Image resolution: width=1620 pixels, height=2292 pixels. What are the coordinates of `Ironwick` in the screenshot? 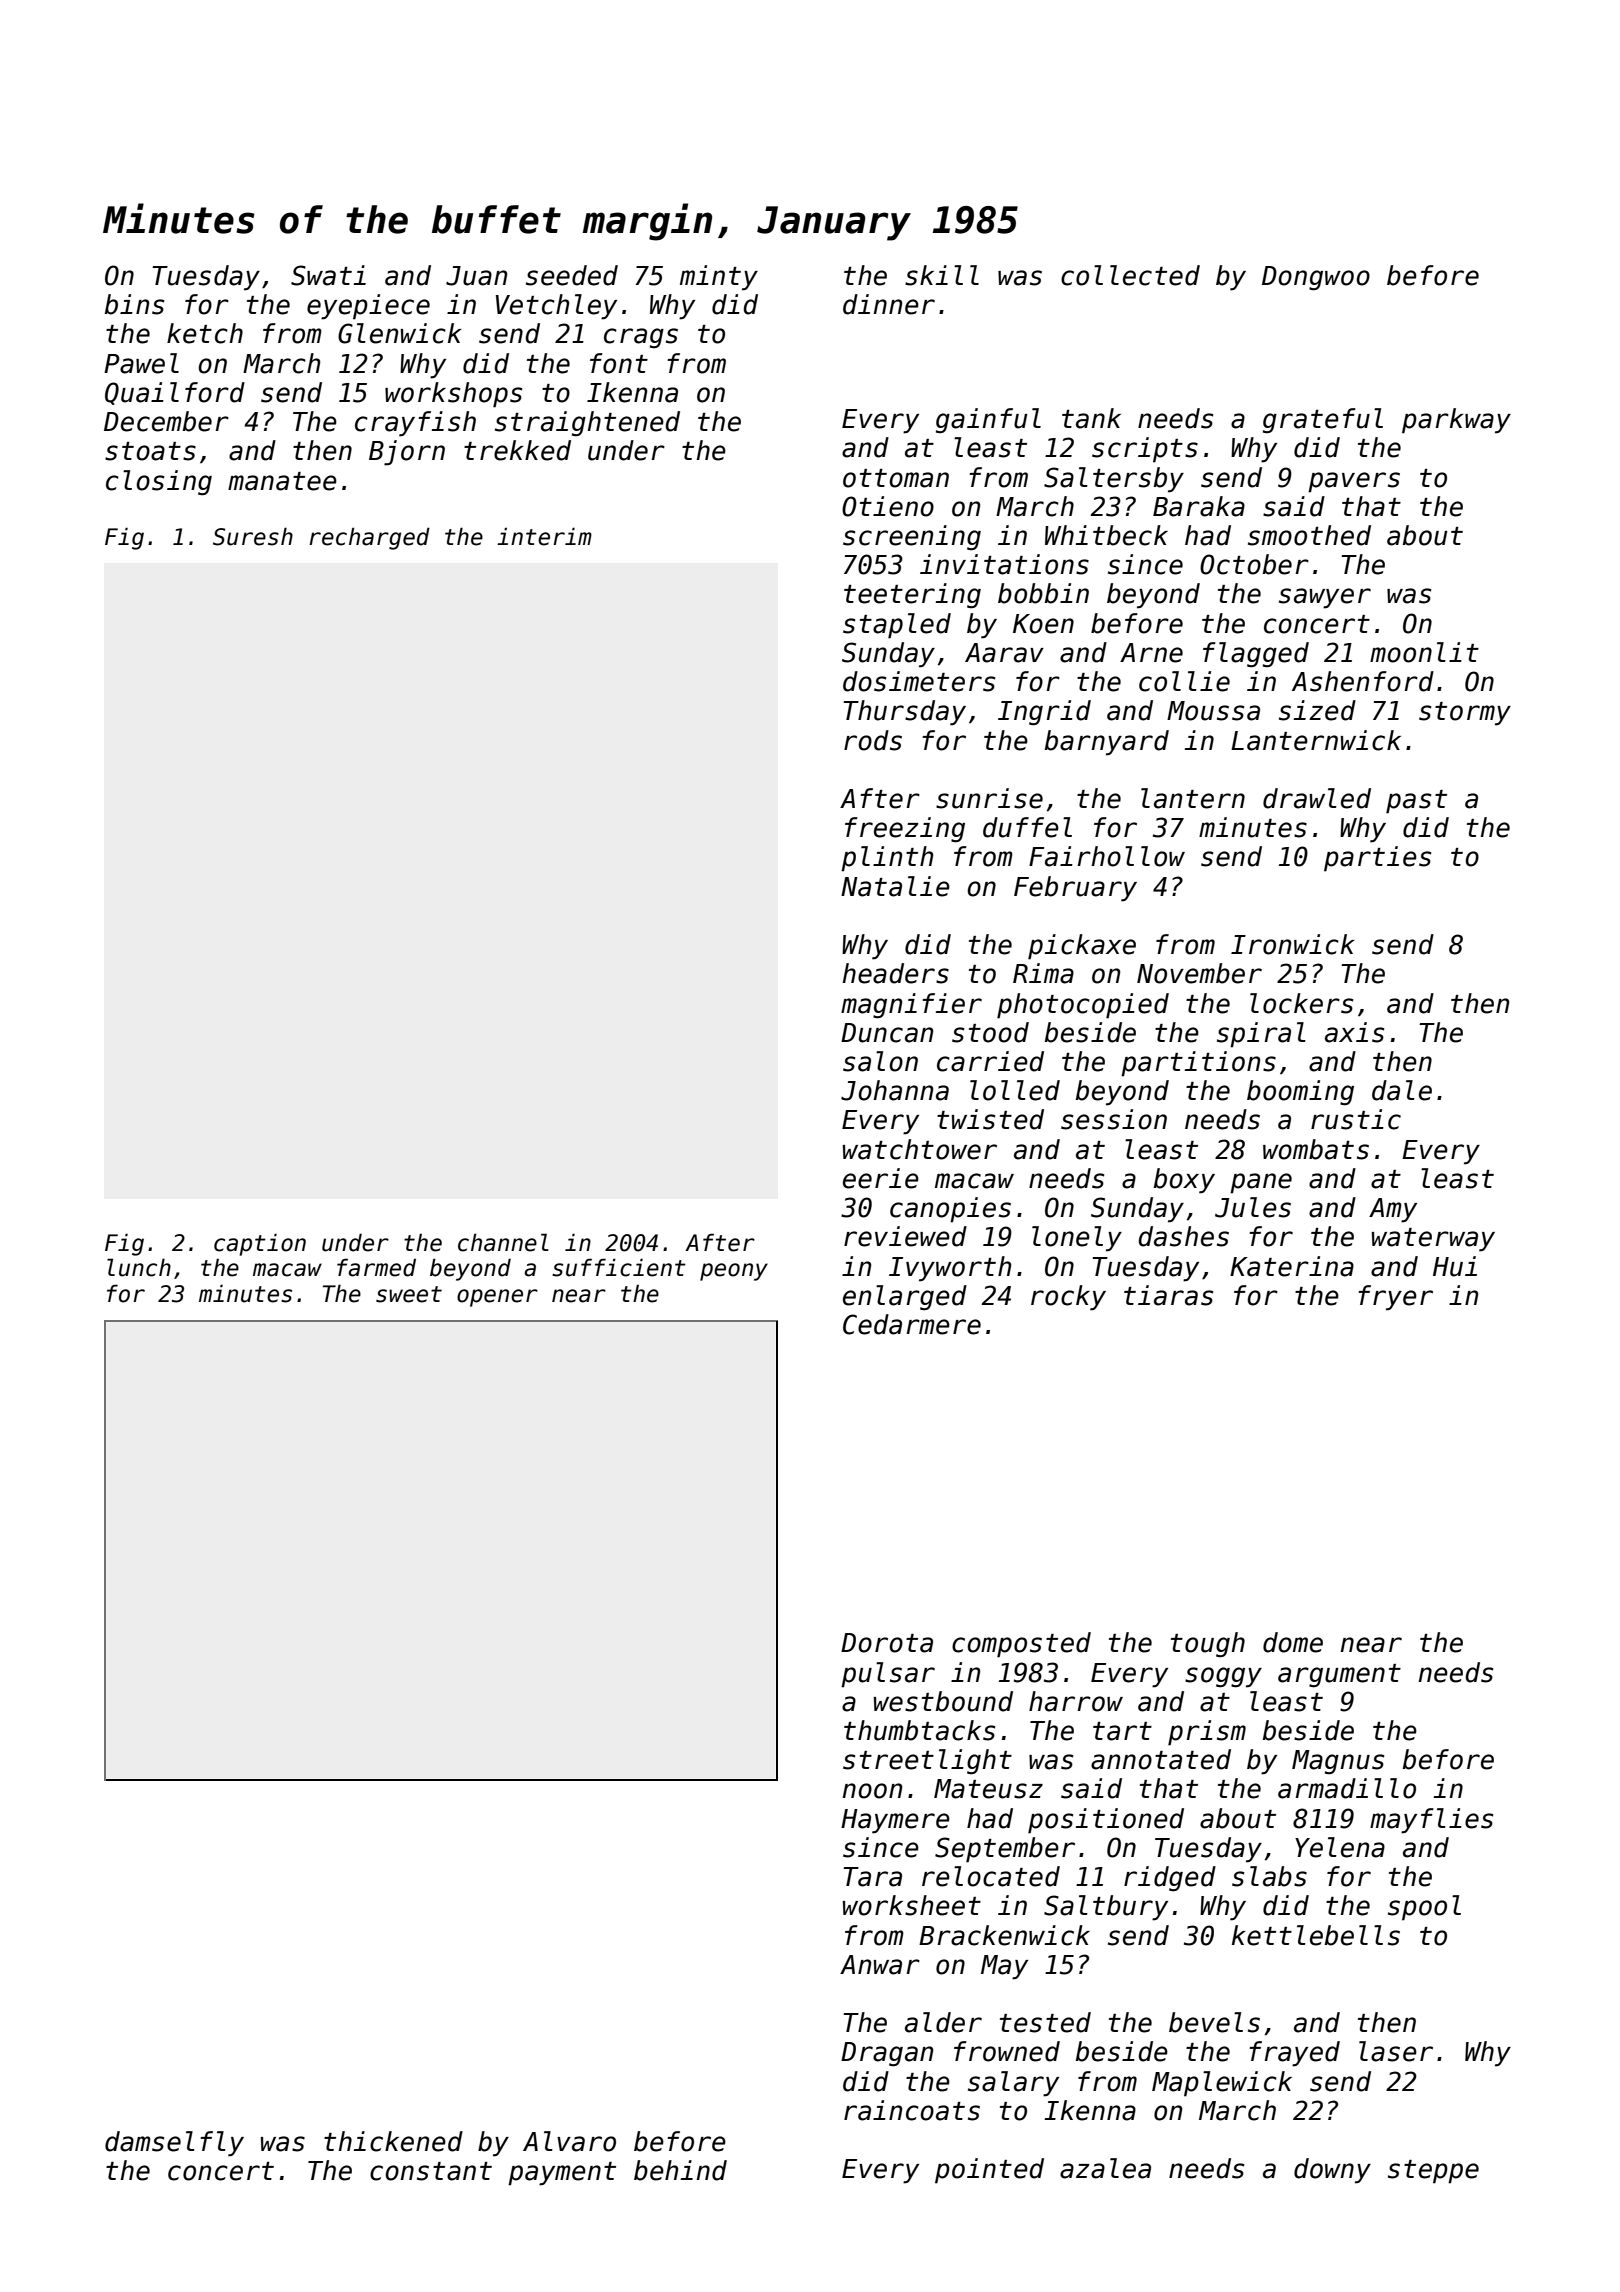 It's located at (1293, 944).
